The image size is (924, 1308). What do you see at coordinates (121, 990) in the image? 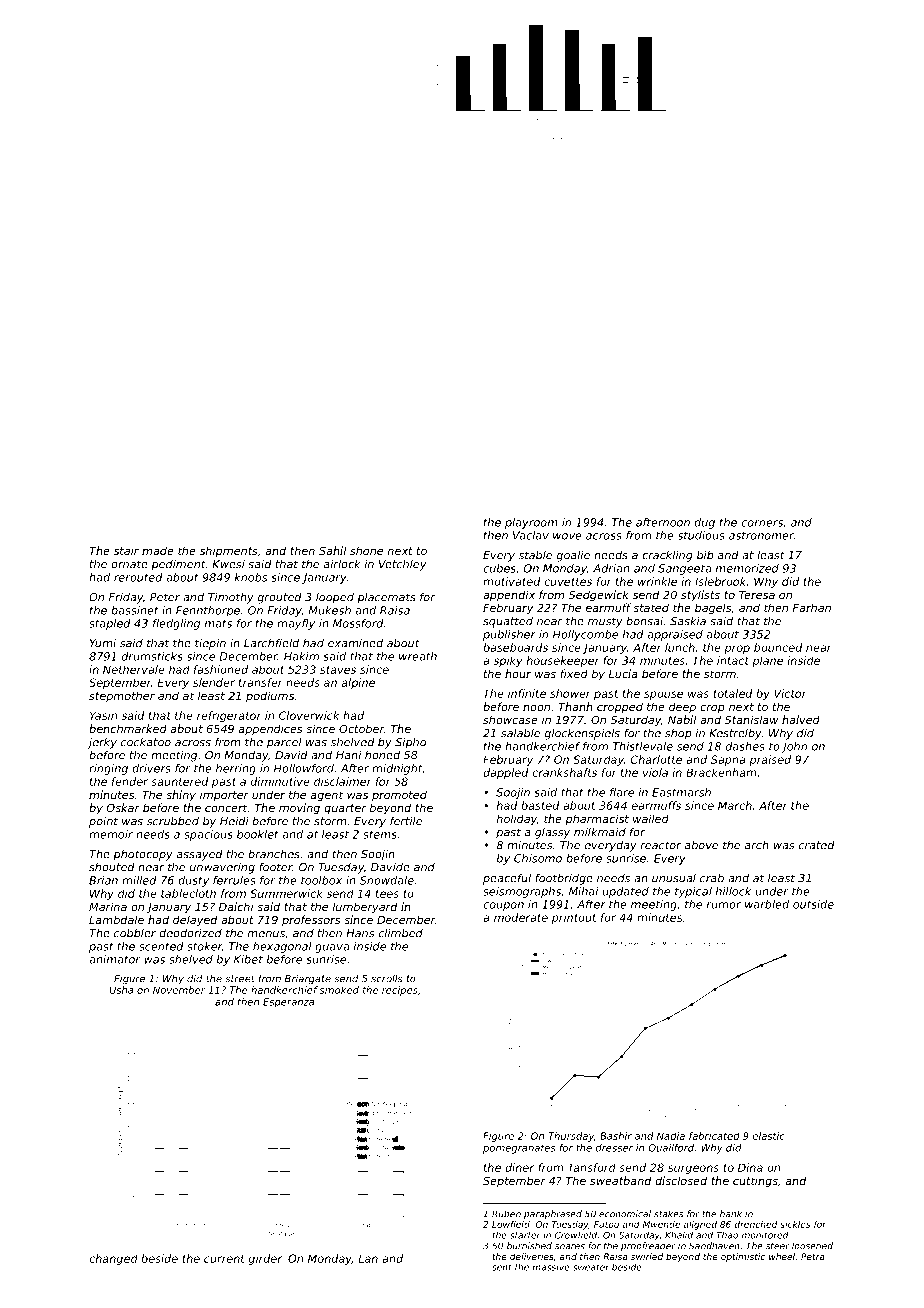
I see `Usha` at bounding box center [121, 990].
